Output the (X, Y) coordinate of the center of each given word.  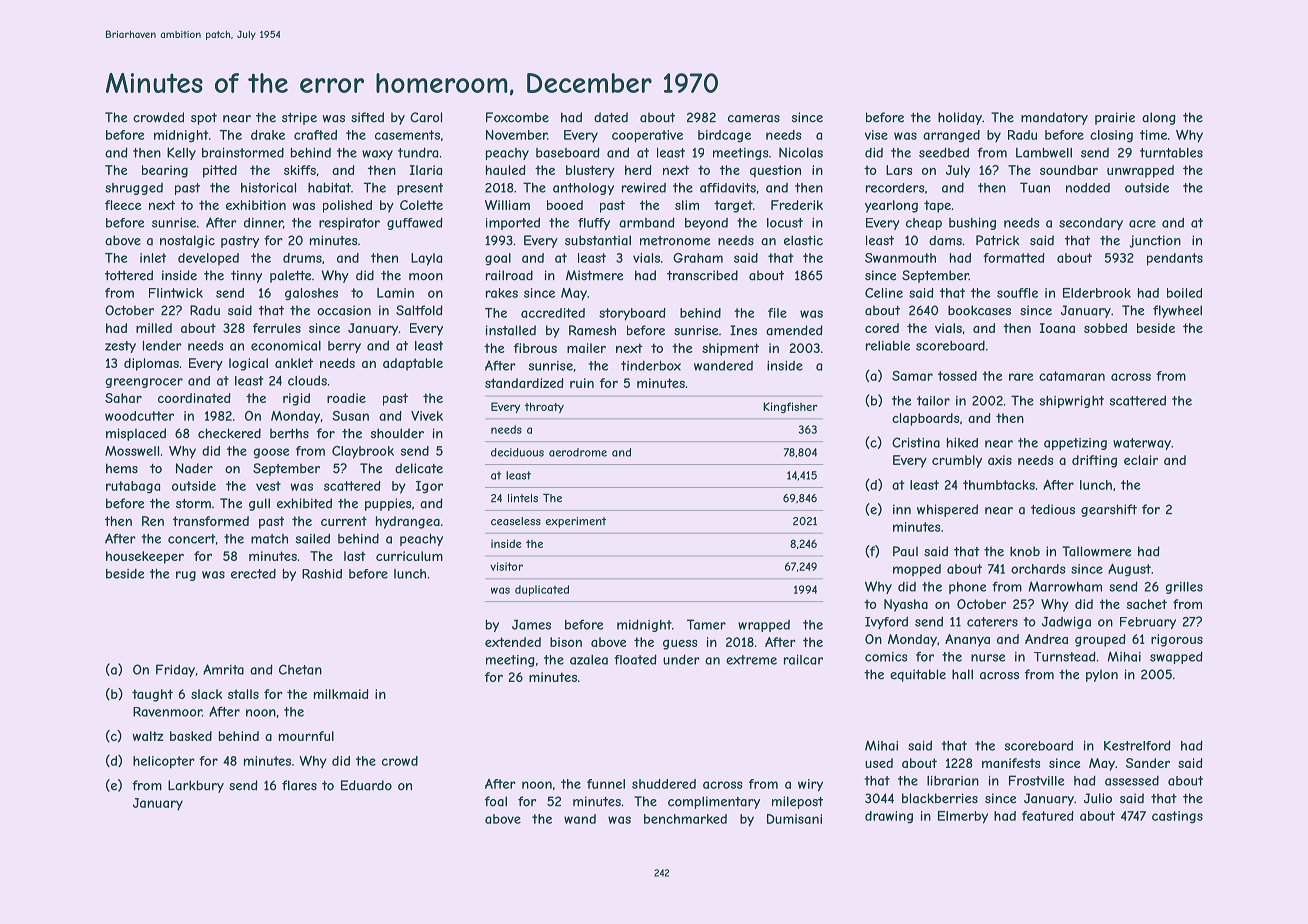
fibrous (535, 348)
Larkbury (196, 786)
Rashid (322, 574)
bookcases (979, 310)
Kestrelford (1137, 745)
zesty (120, 347)
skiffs (300, 170)
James (531, 625)
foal (496, 801)
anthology (583, 189)
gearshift (1109, 510)
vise (876, 135)
